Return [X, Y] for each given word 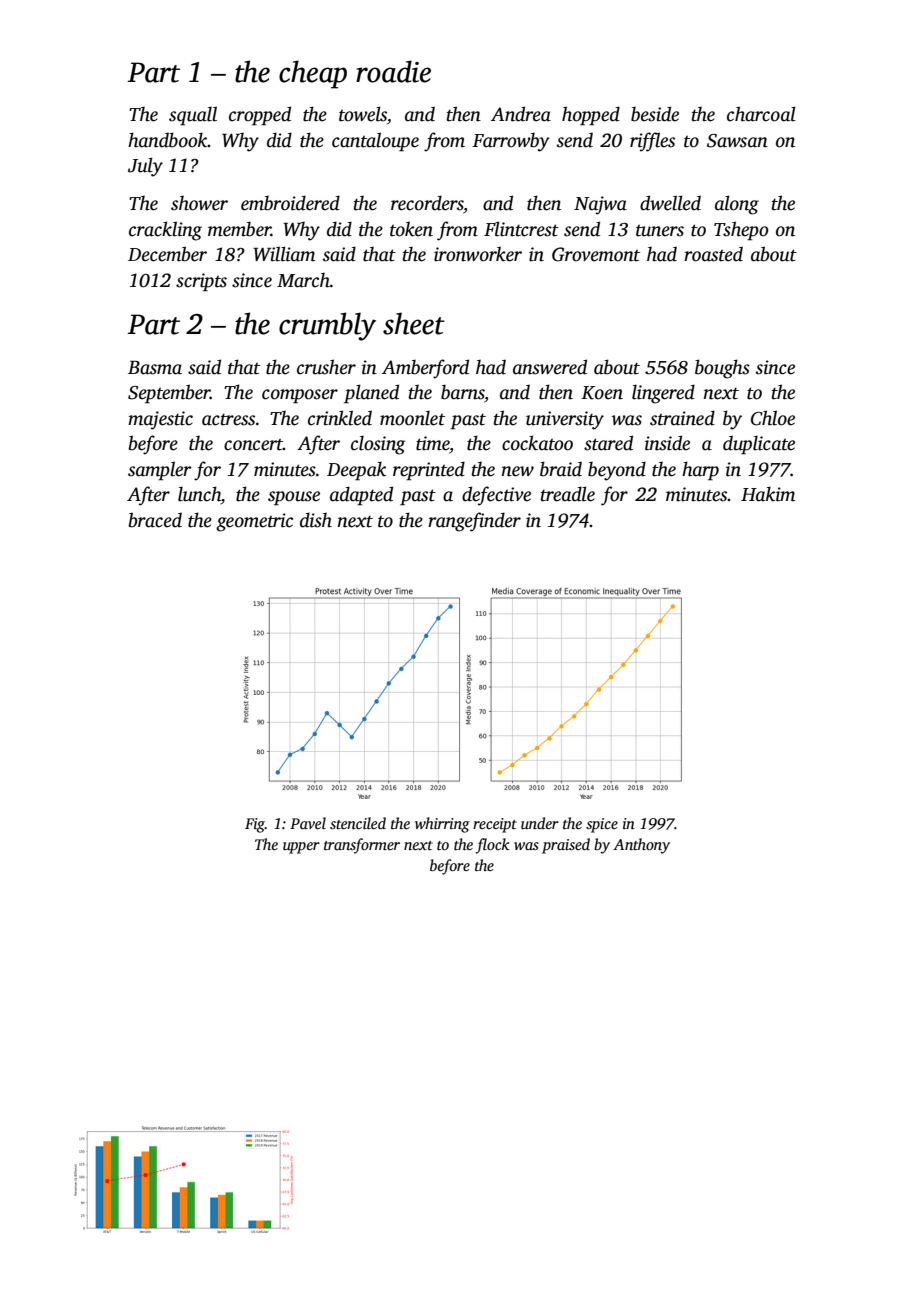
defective [496, 496]
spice [602, 825]
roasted [713, 254]
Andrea [521, 114]
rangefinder [474, 522]
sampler [160, 471]
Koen [602, 393]
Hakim [768, 494]
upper [301, 848]
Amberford [425, 369]
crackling [165, 231]
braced [155, 520]
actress [228, 420]
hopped [591, 116]
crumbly [327, 326]
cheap [313, 74]
